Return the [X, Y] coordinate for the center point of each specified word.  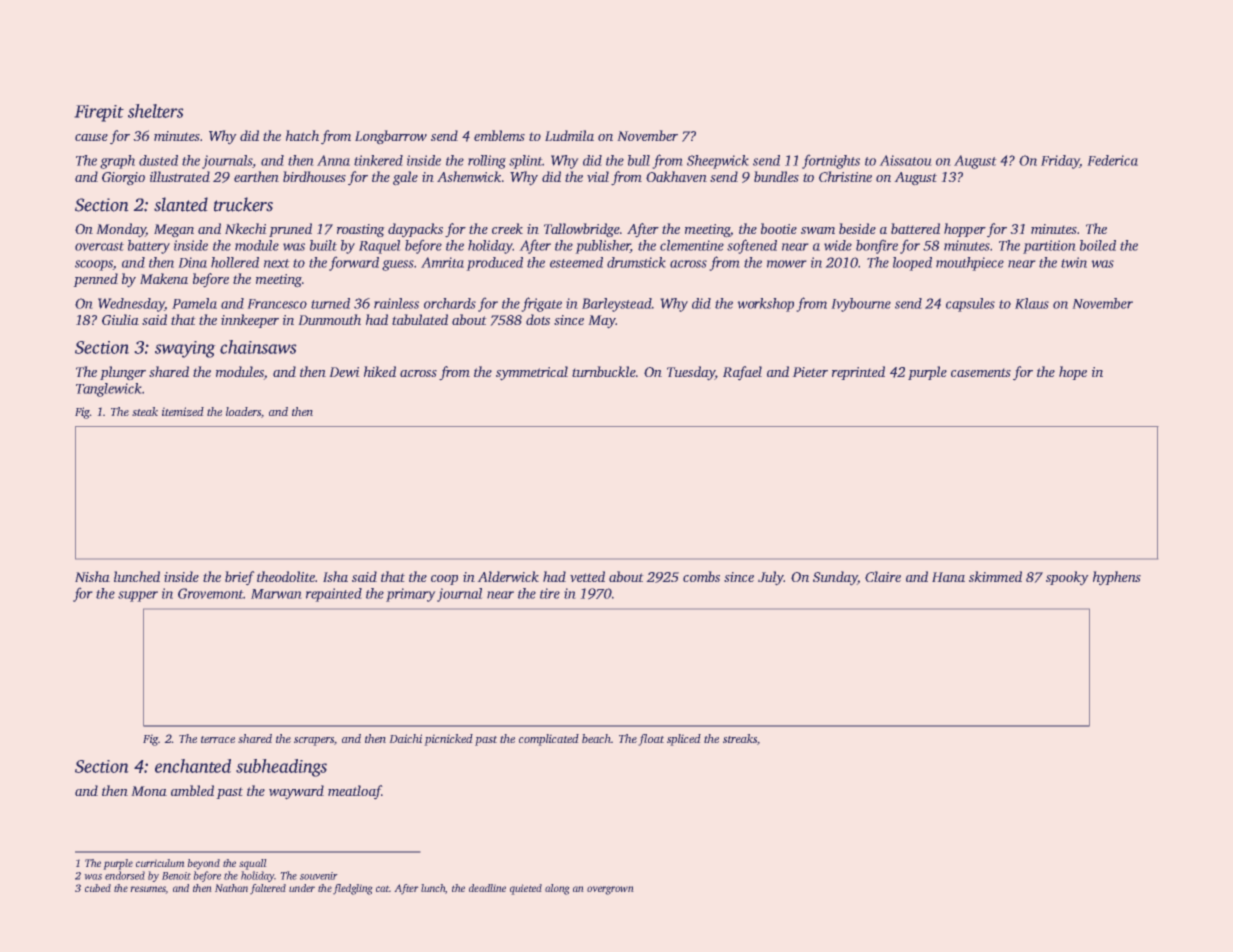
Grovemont [210, 593]
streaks [740, 738]
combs [701, 576]
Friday [1060, 162]
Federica [1113, 160]
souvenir [318, 876]
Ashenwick [469, 176]
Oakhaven [676, 176]
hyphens [1117, 578]
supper [138, 596]
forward [354, 264]
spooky [1067, 578]
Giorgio [123, 178]
